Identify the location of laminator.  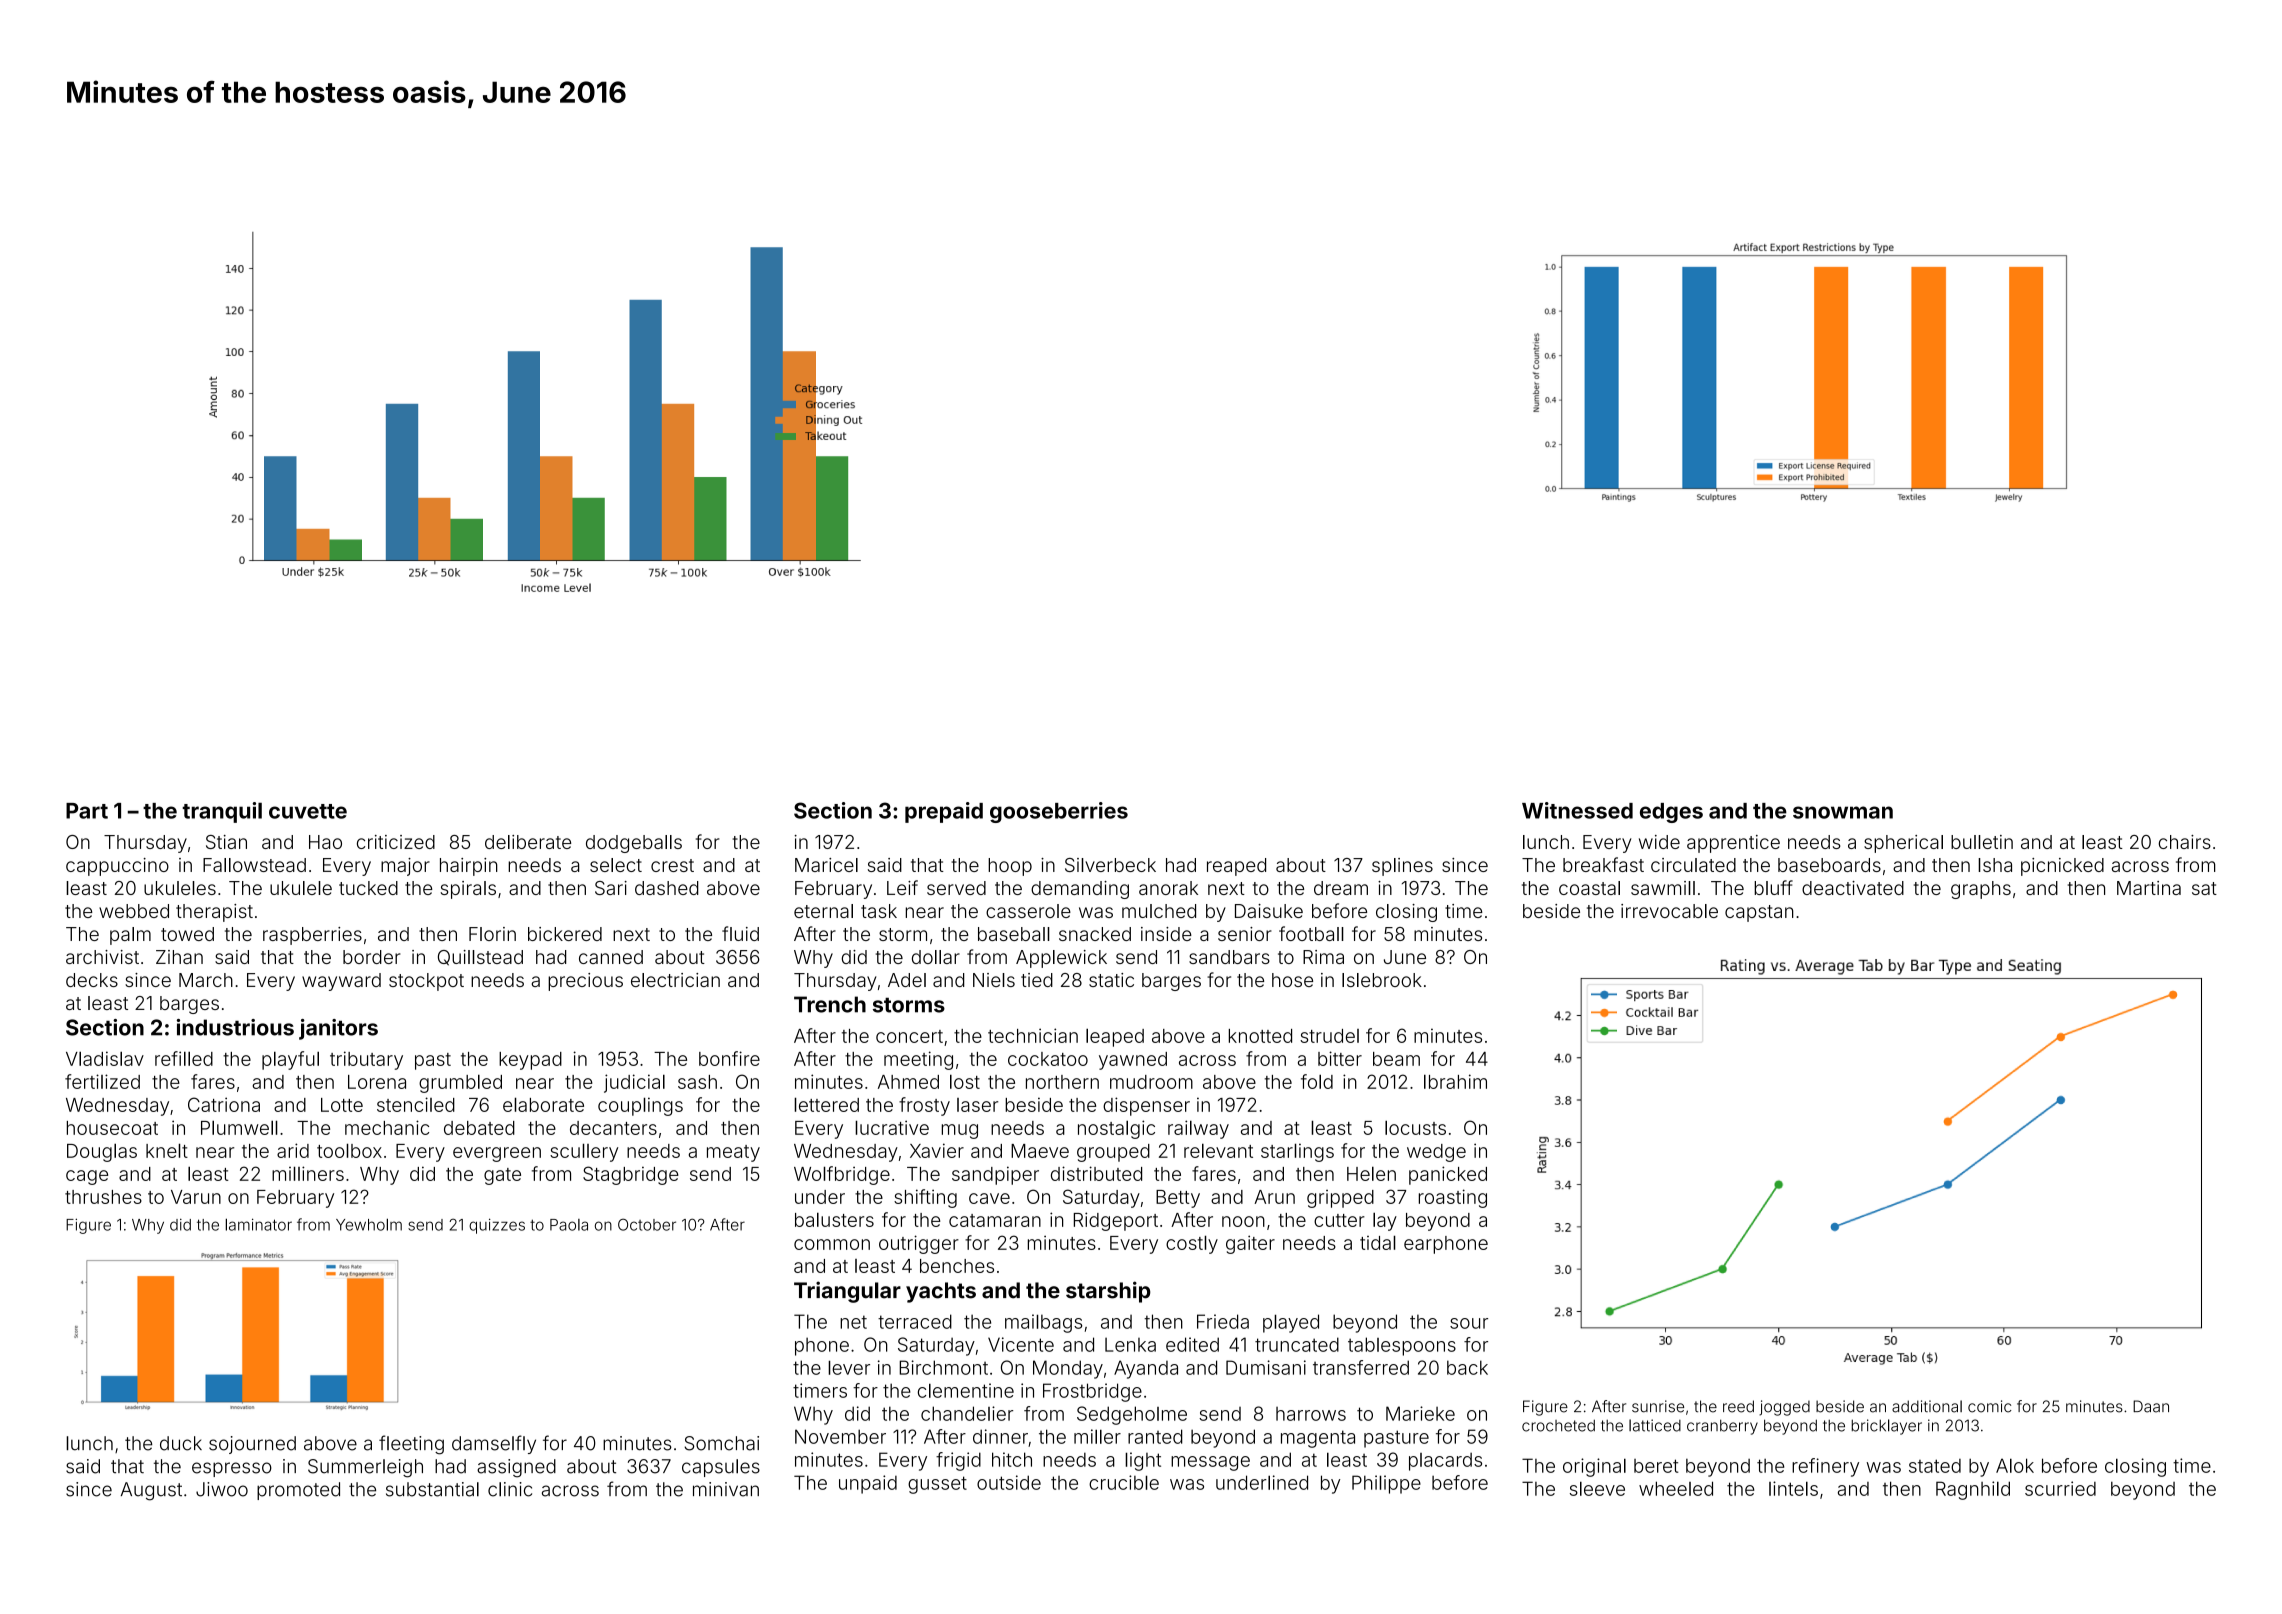
(258, 1224).
